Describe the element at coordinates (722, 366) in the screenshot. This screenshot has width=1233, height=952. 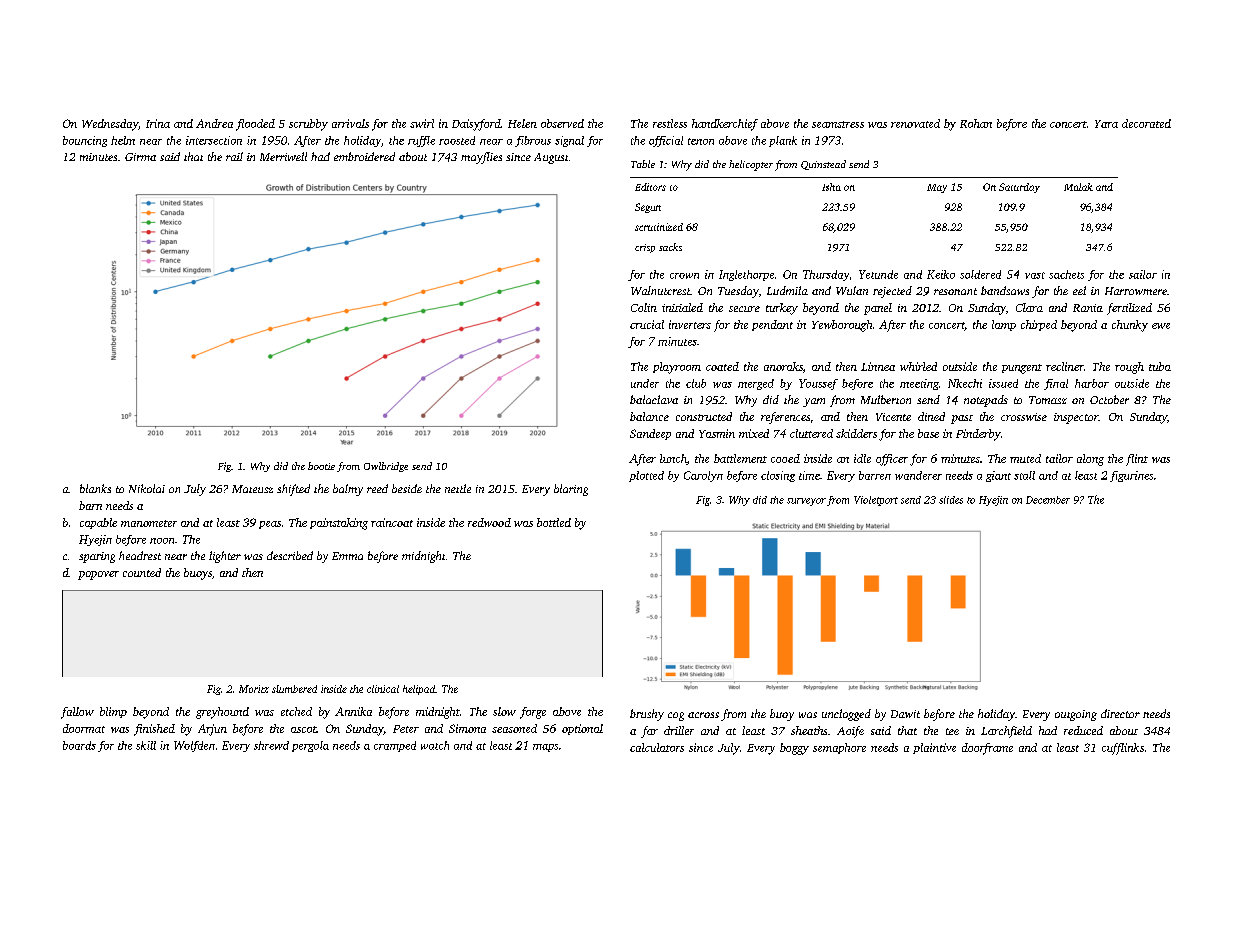
I see `coated` at that location.
